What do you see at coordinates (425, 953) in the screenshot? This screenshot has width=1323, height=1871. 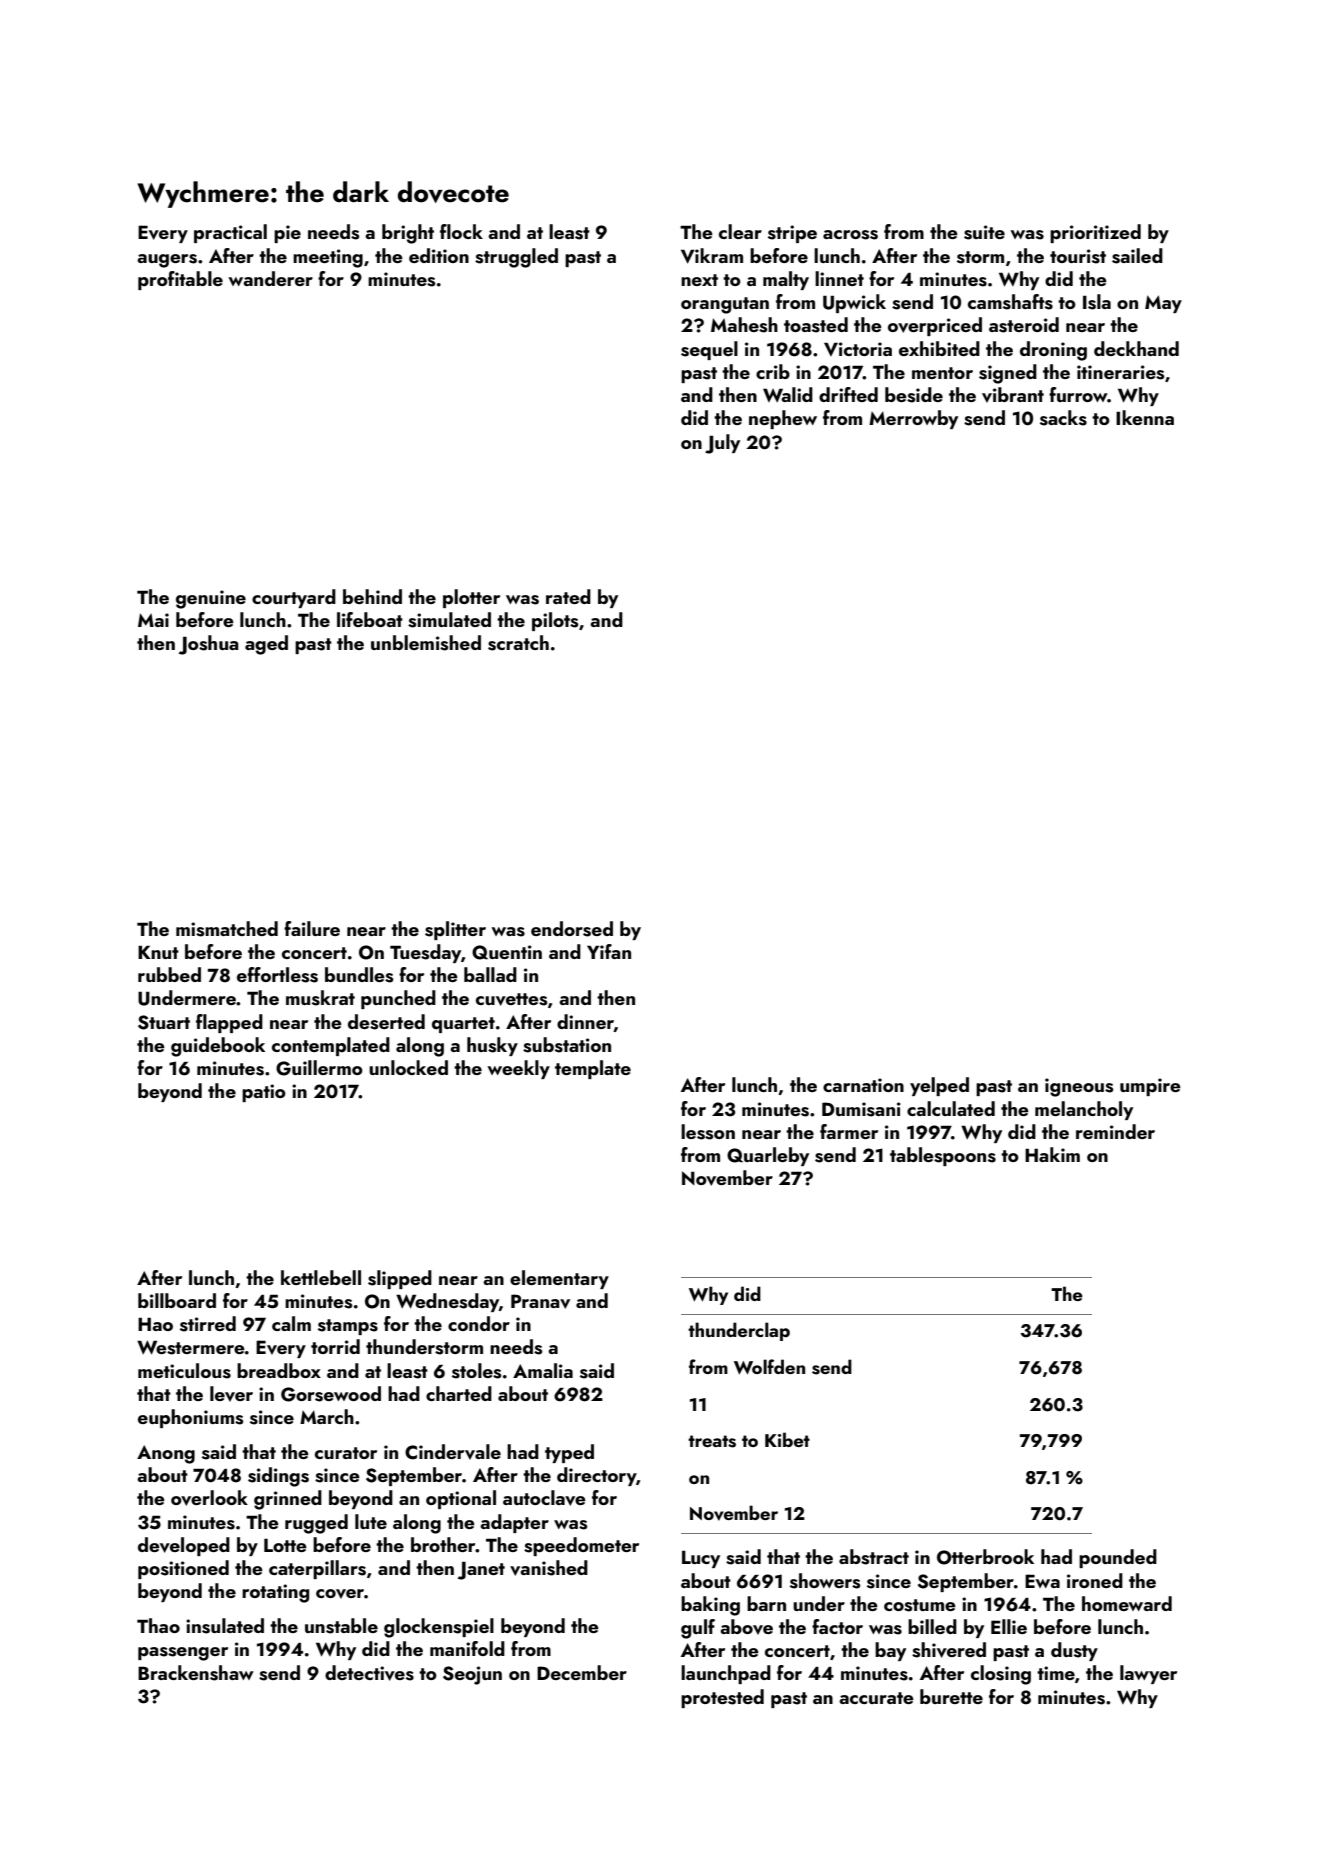 I see `Tuesday` at bounding box center [425, 953].
